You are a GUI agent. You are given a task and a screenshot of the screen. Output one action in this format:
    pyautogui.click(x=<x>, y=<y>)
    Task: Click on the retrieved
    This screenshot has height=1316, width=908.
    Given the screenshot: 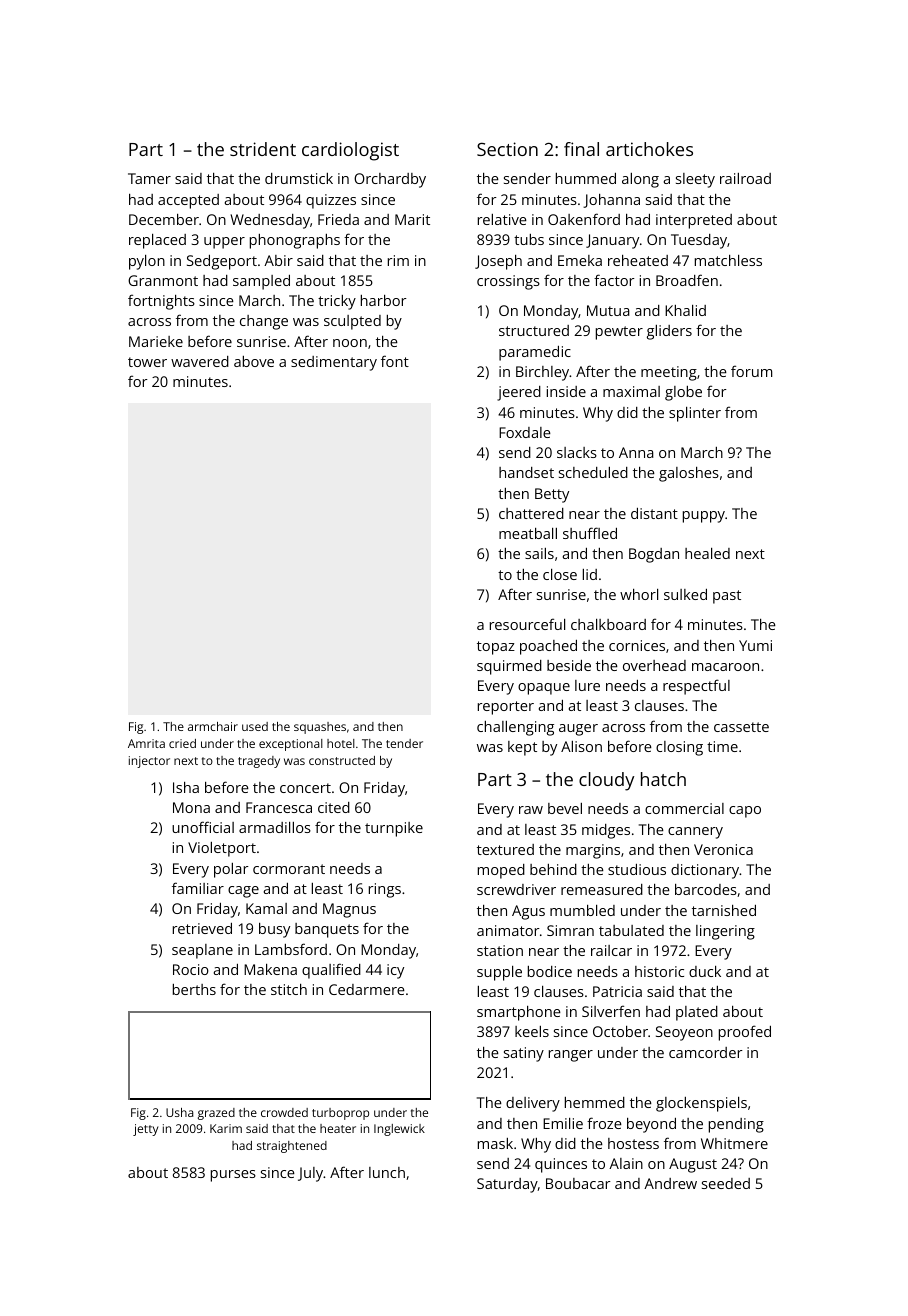 What is the action you would take?
    pyautogui.click(x=202, y=928)
